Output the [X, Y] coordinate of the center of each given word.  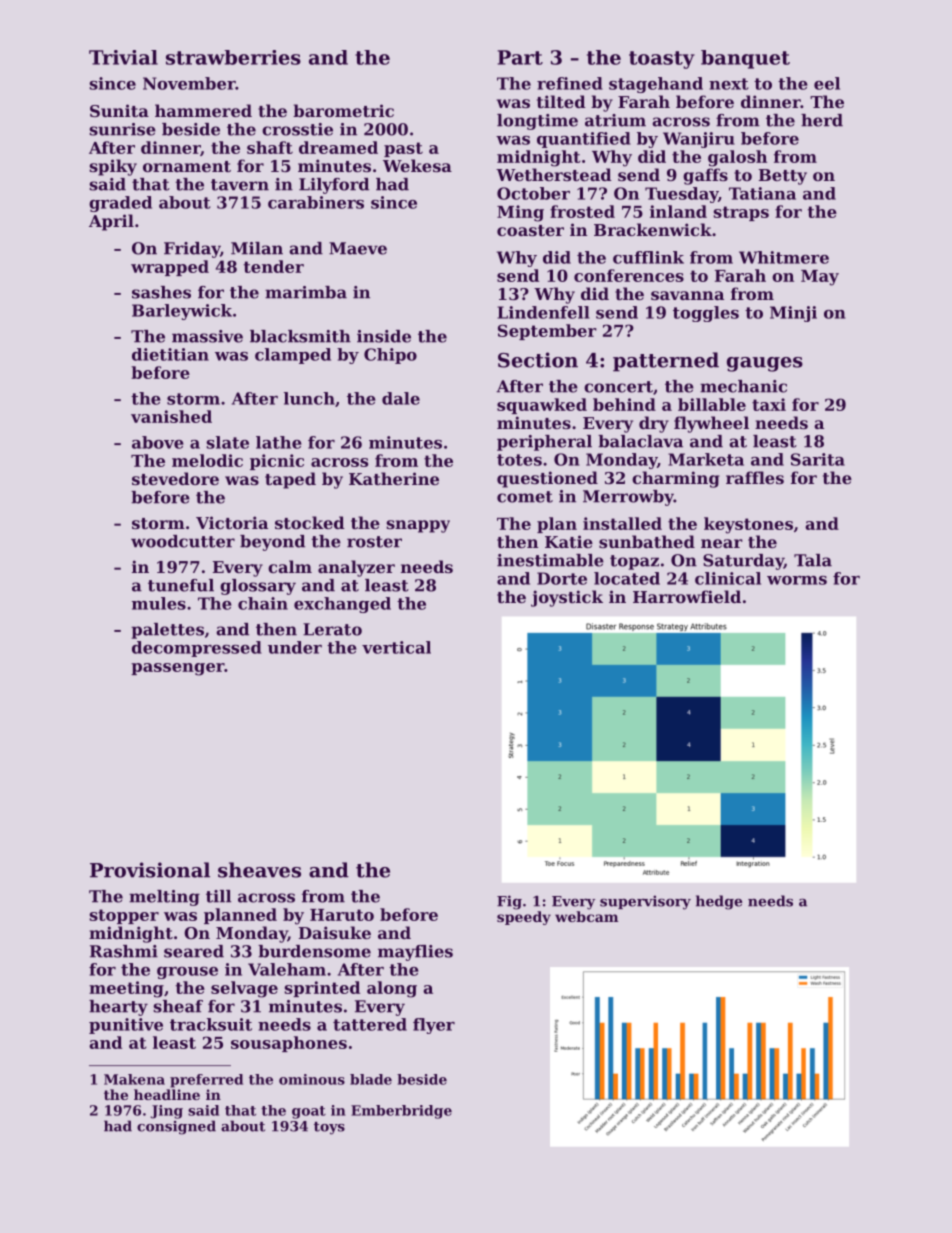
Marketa [706, 459]
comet [525, 497]
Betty [783, 177]
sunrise [123, 129]
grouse [187, 973]
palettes [167, 631]
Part [520, 57]
